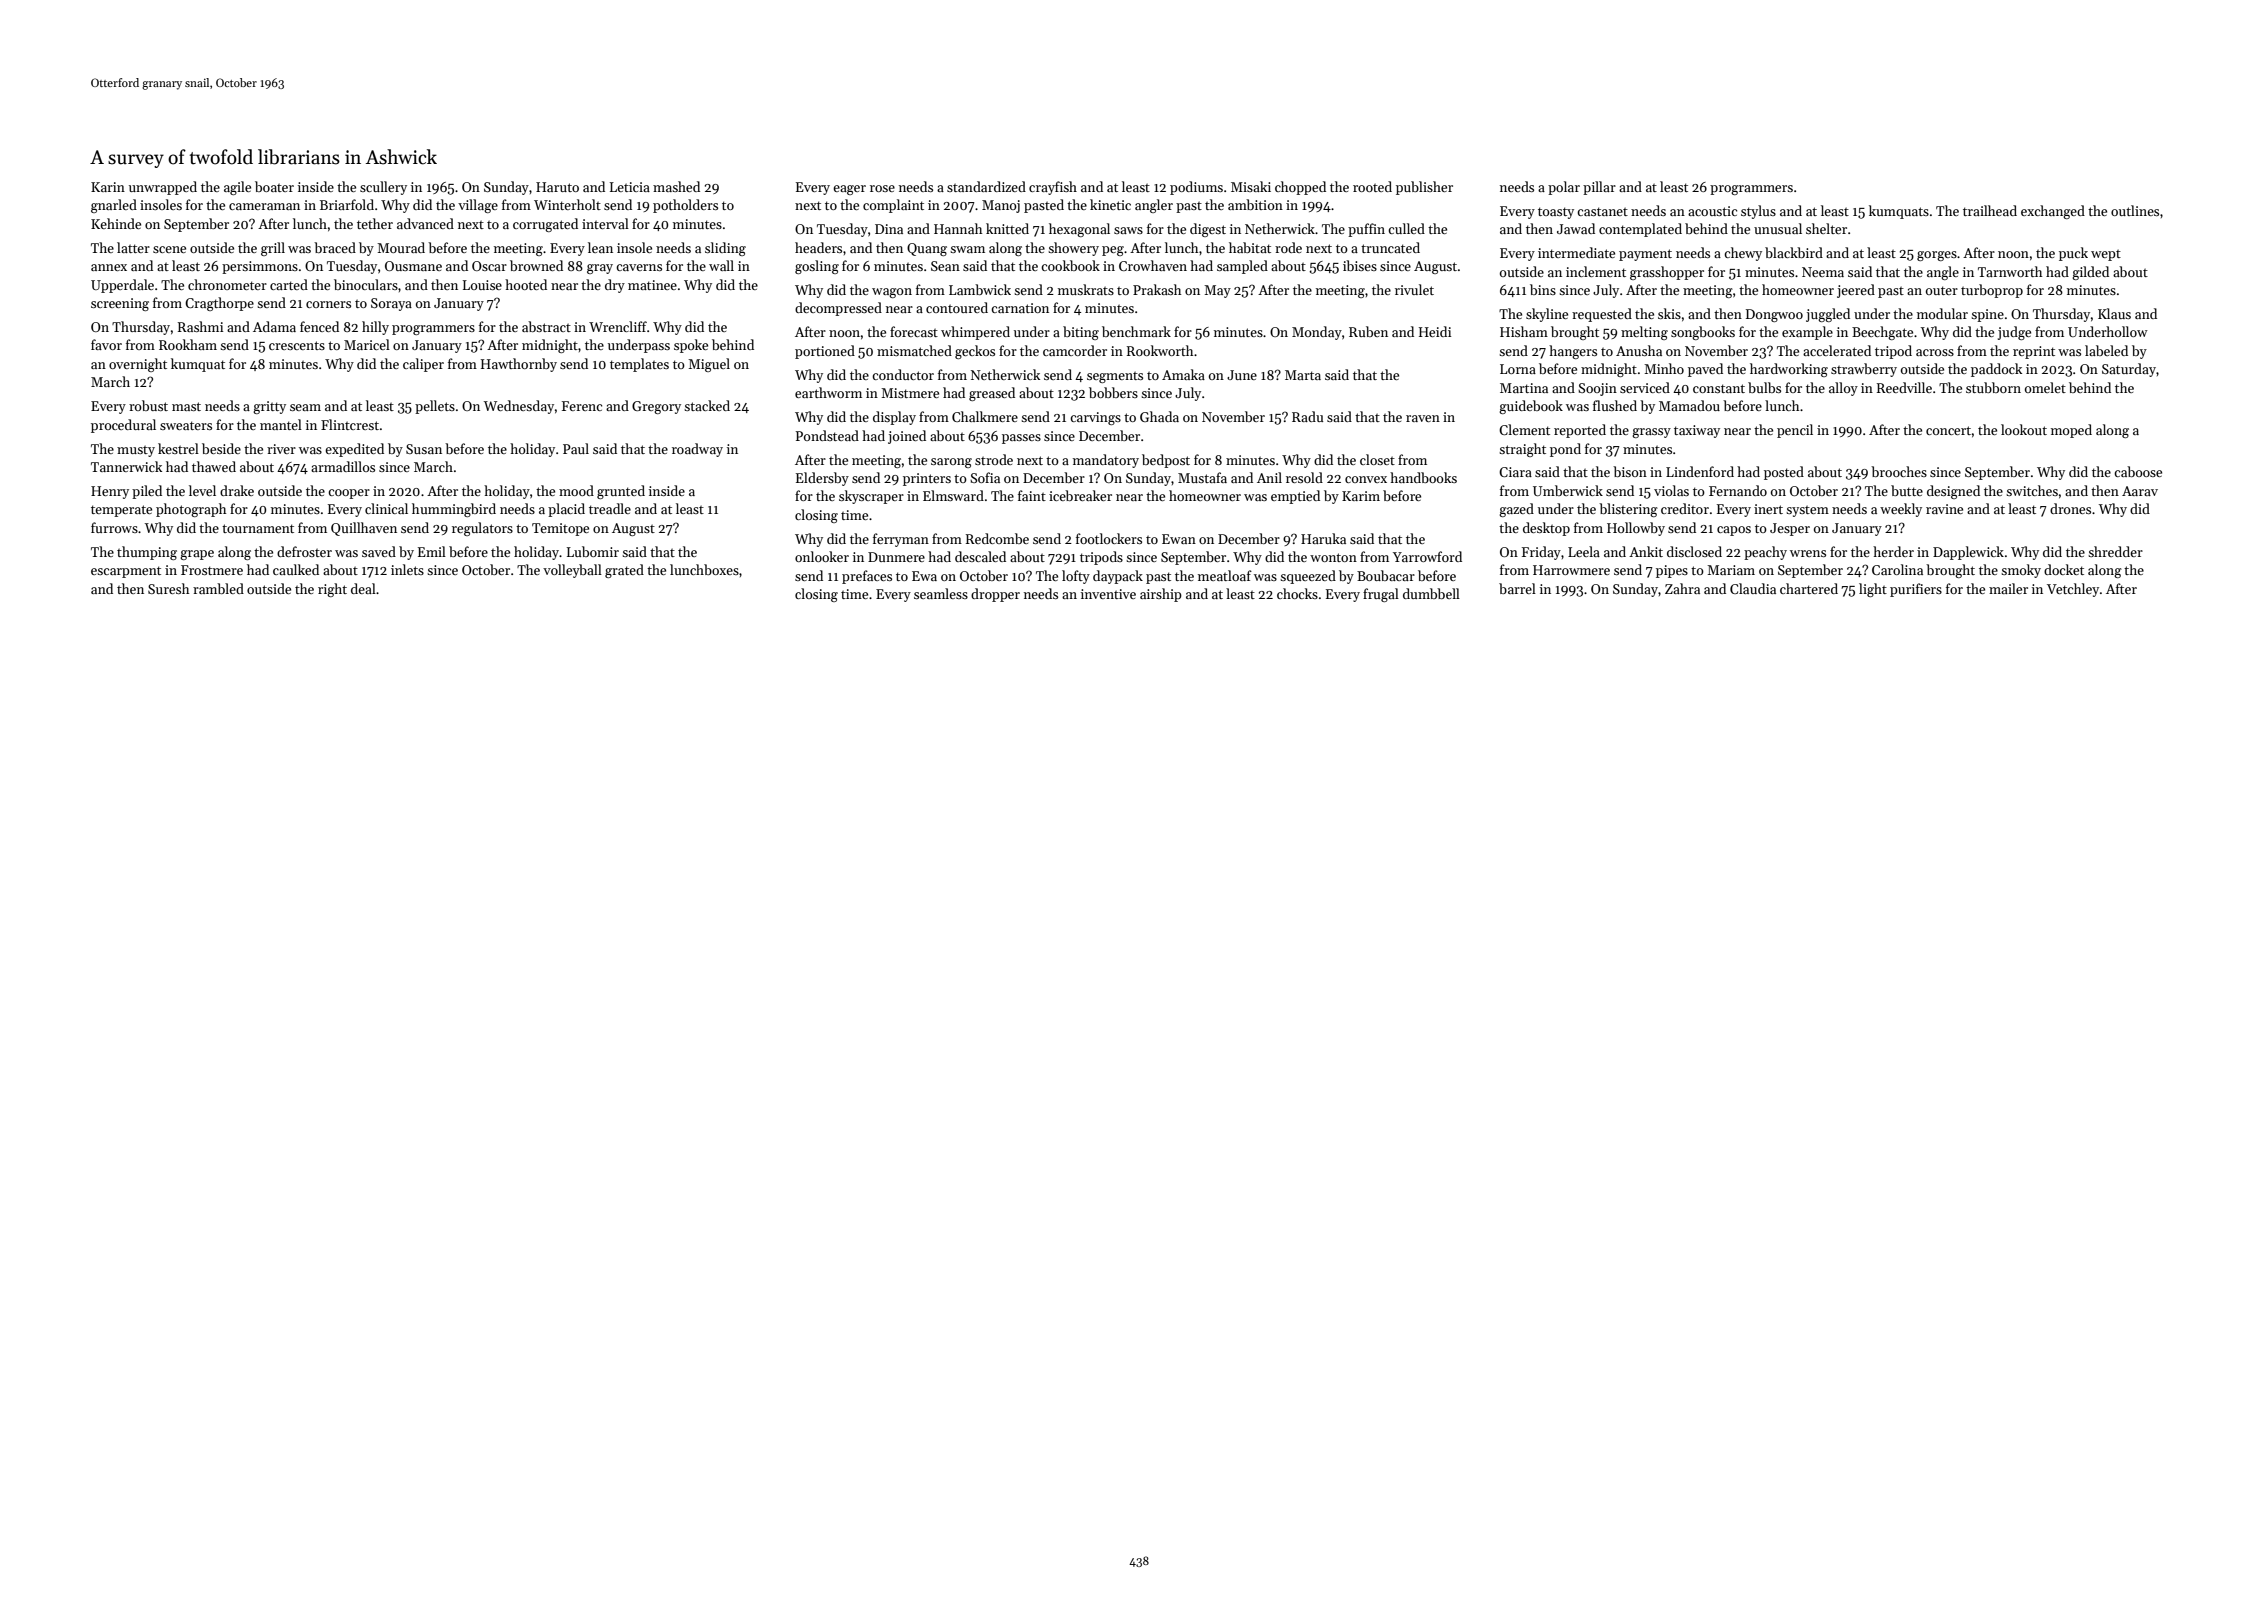  What do you see at coordinates (1667, 273) in the screenshot?
I see `grasshopper` at bounding box center [1667, 273].
